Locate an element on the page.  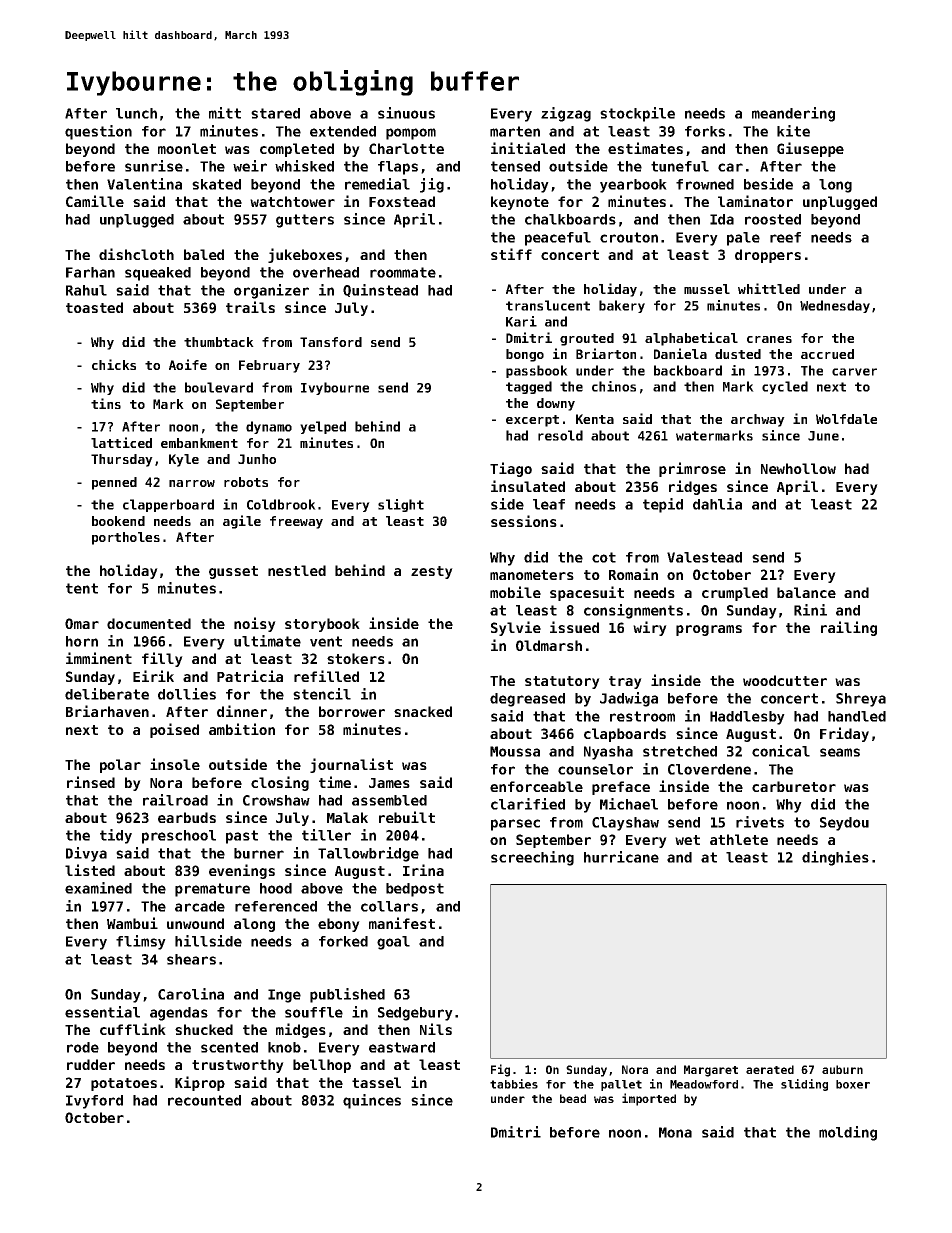
roommate is located at coordinates (403, 272).
